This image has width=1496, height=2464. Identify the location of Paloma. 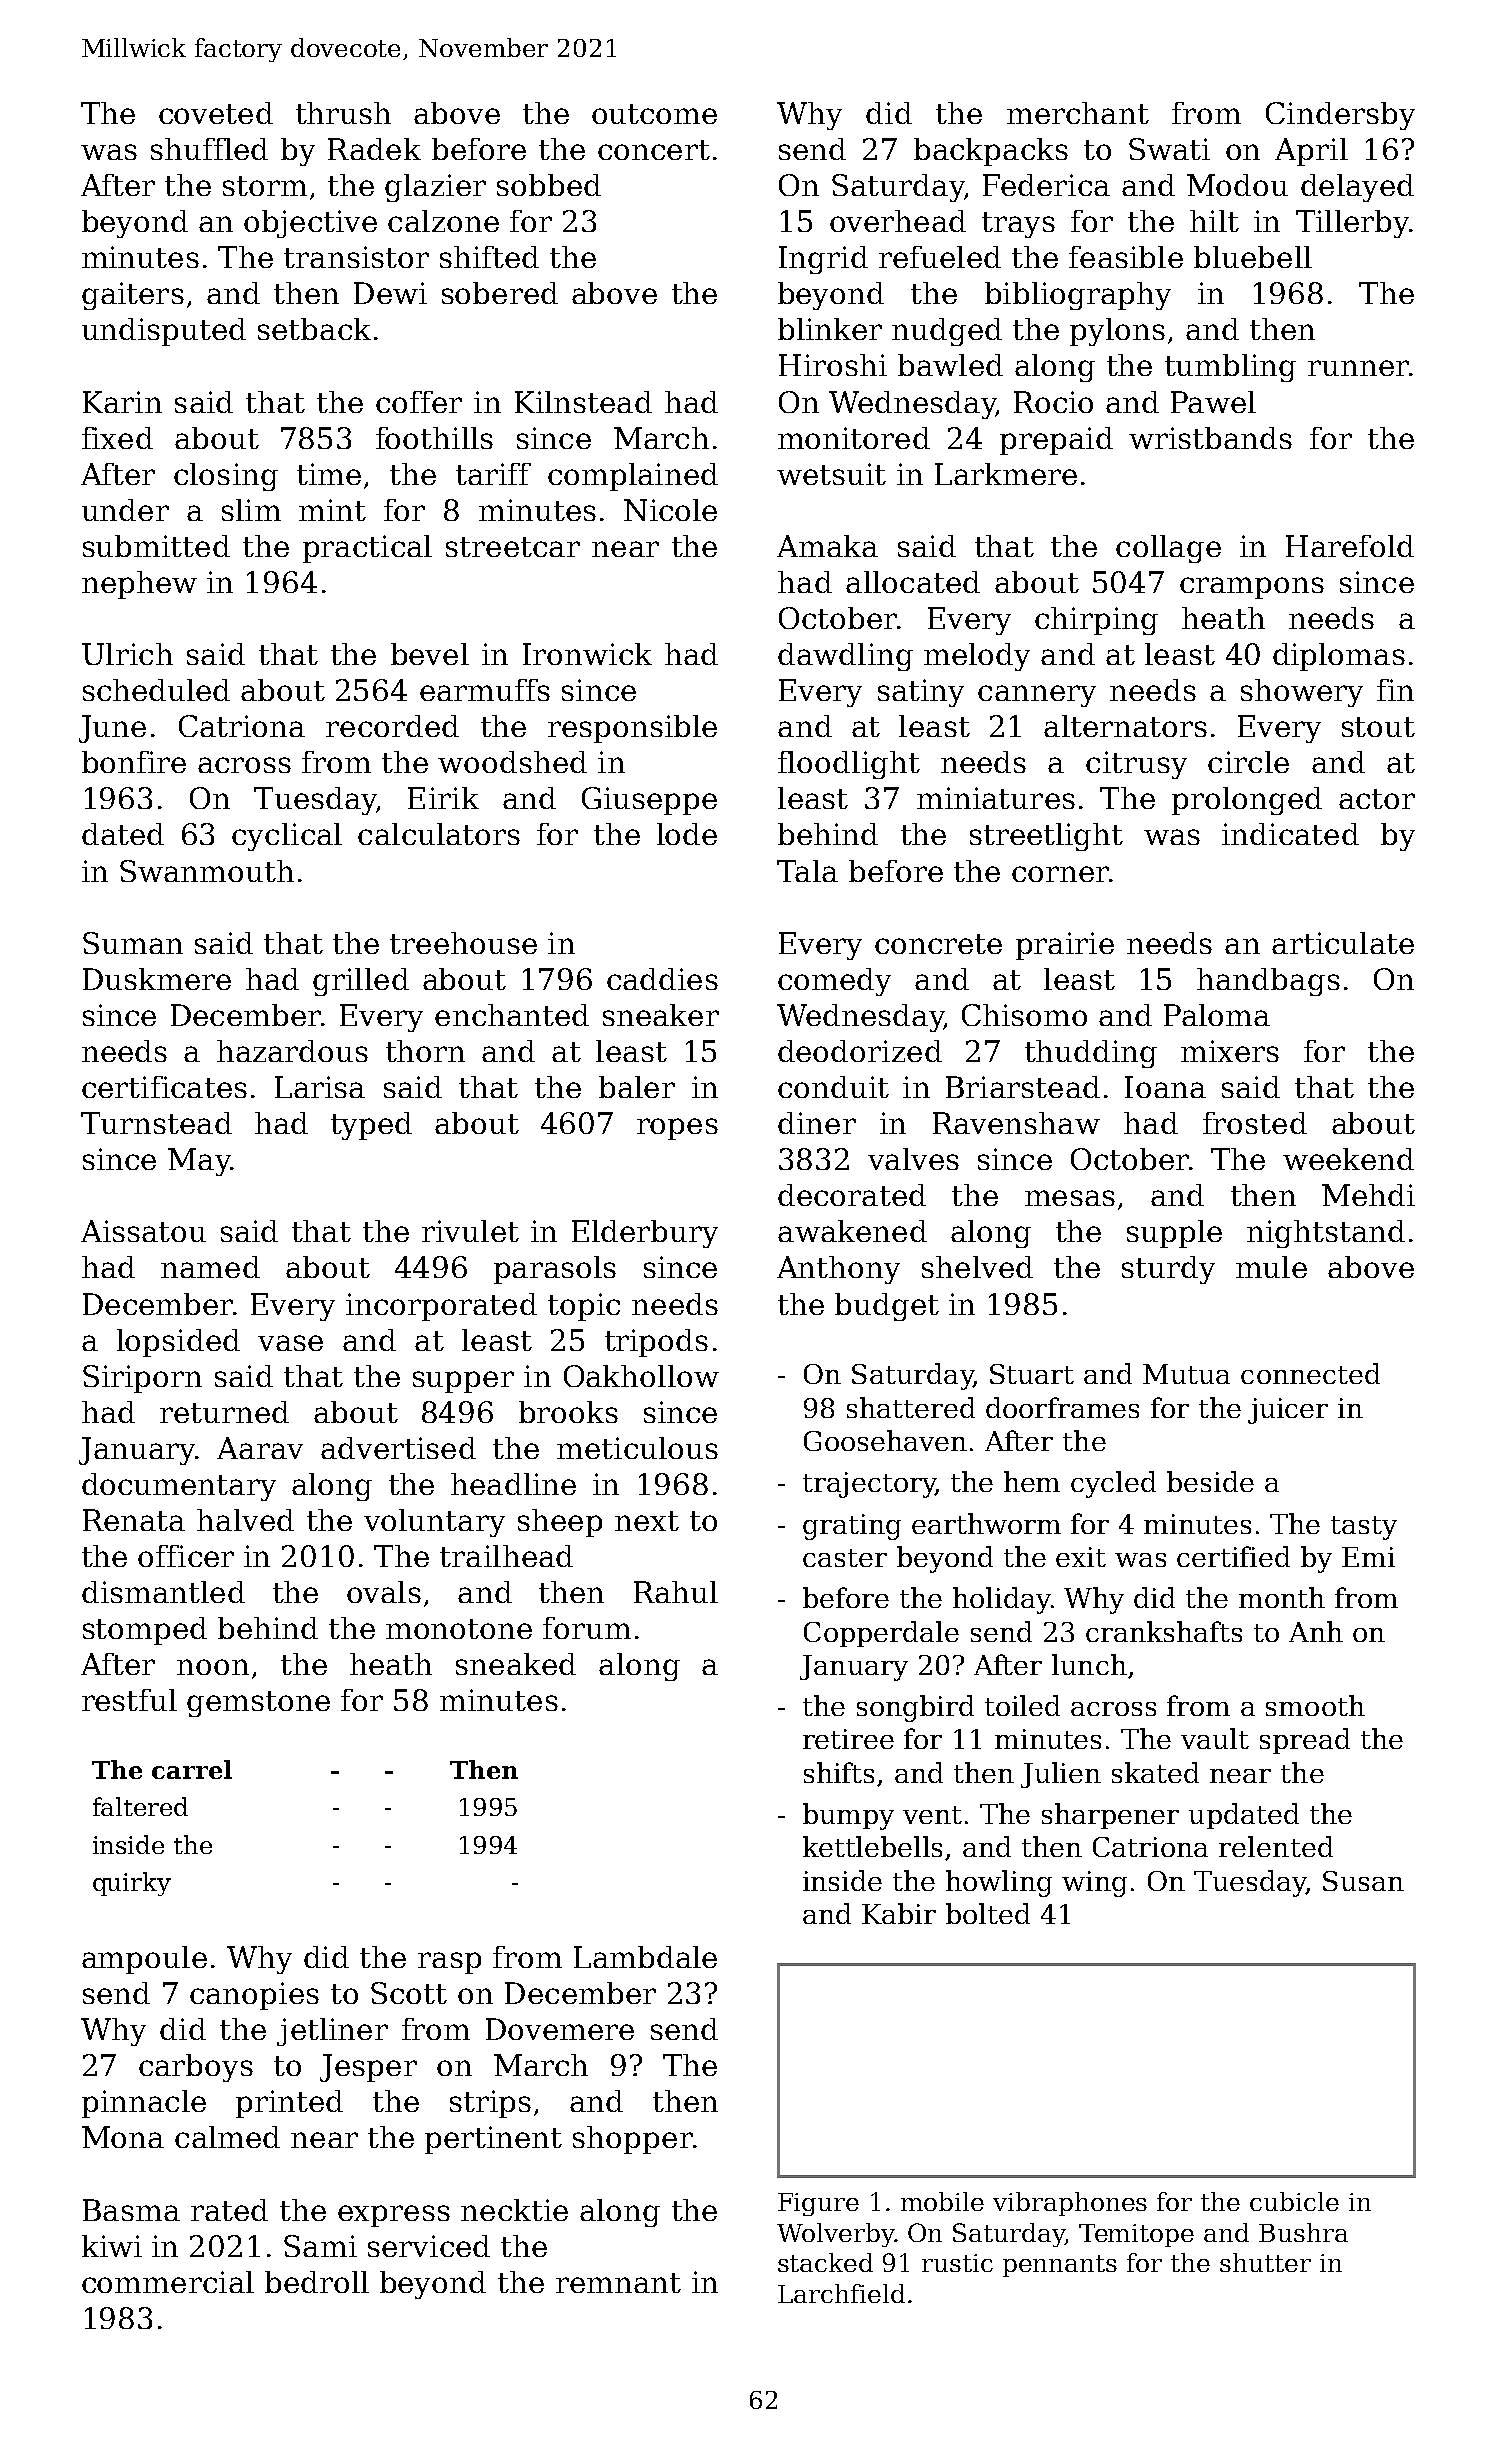
(1217, 1015).
